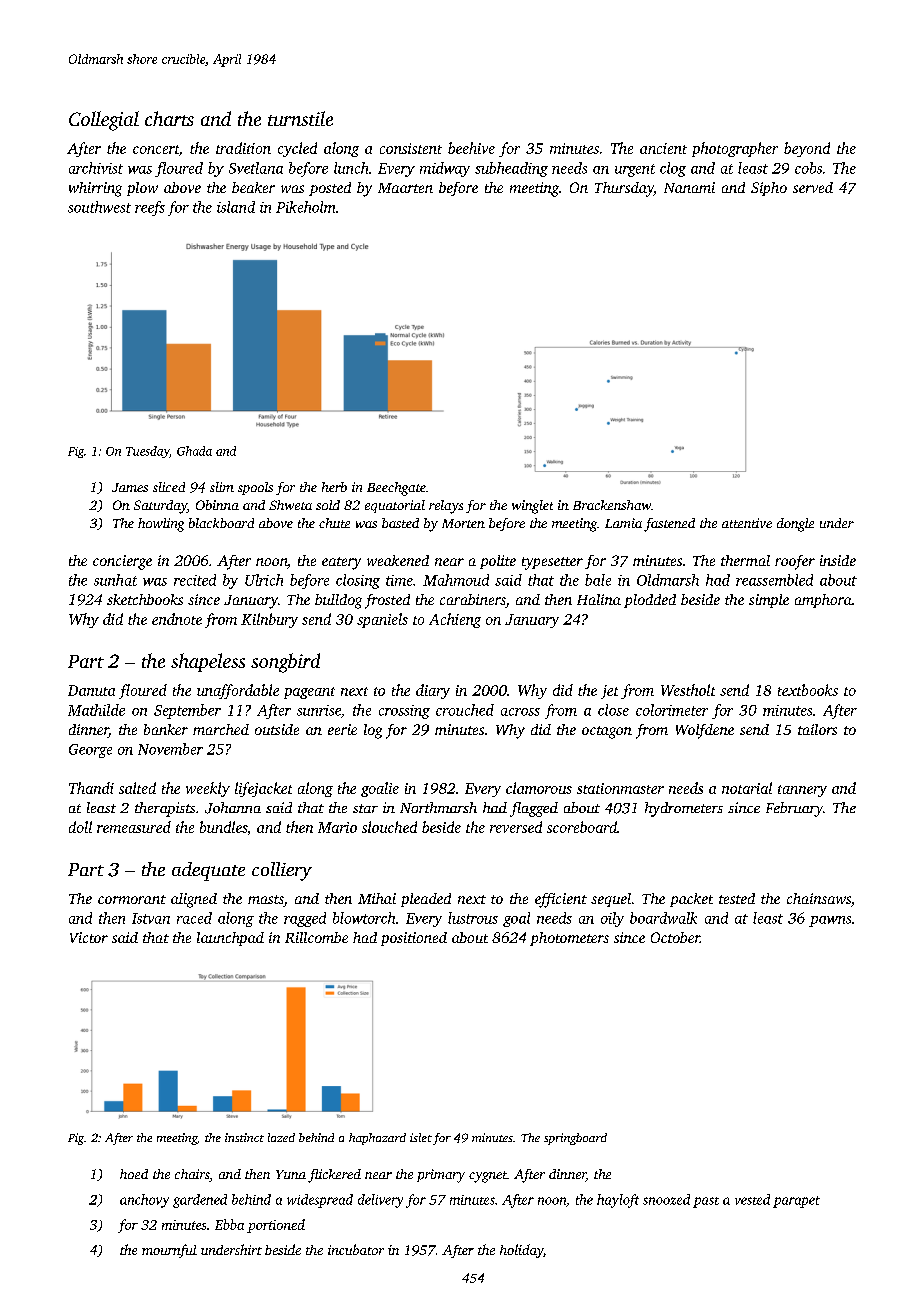  Describe the element at coordinates (144, 1201) in the image. I see `anchovy` at that location.
